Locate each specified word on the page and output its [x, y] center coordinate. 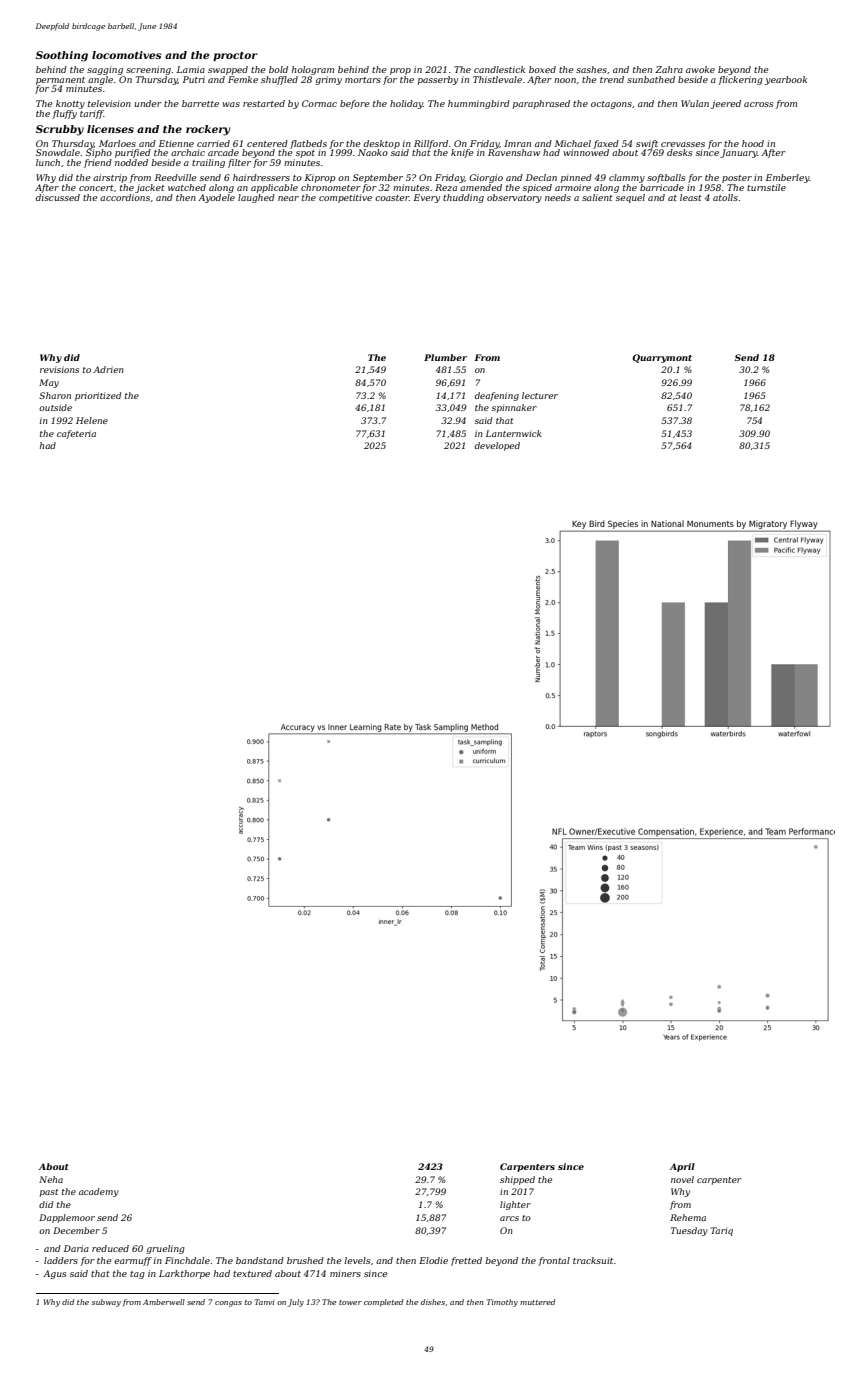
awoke [700, 69]
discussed [58, 197]
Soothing [62, 56]
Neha [51, 1179]
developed [497, 446]
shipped [517, 1180]
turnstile [766, 187]
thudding [463, 198]
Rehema [688, 1217]
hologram [313, 70]
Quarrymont [662, 358]
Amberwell [164, 1302]
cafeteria [76, 434]
